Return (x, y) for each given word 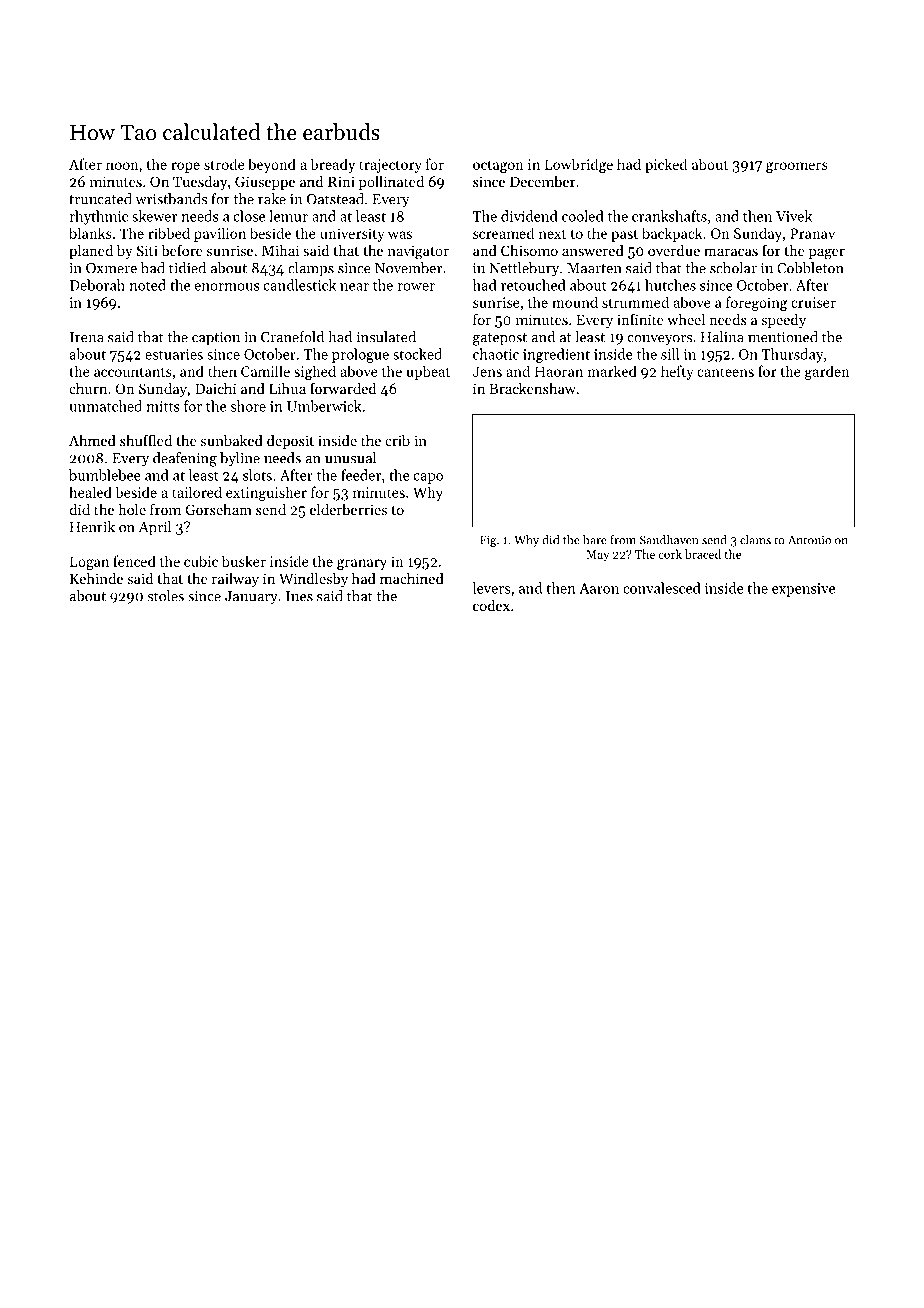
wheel (686, 319)
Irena (87, 337)
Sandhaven (669, 540)
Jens (487, 371)
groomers (796, 167)
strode (224, 164)
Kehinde (96, 578)
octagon (498, 166)
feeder (361, 475)
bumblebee (105, 475)
